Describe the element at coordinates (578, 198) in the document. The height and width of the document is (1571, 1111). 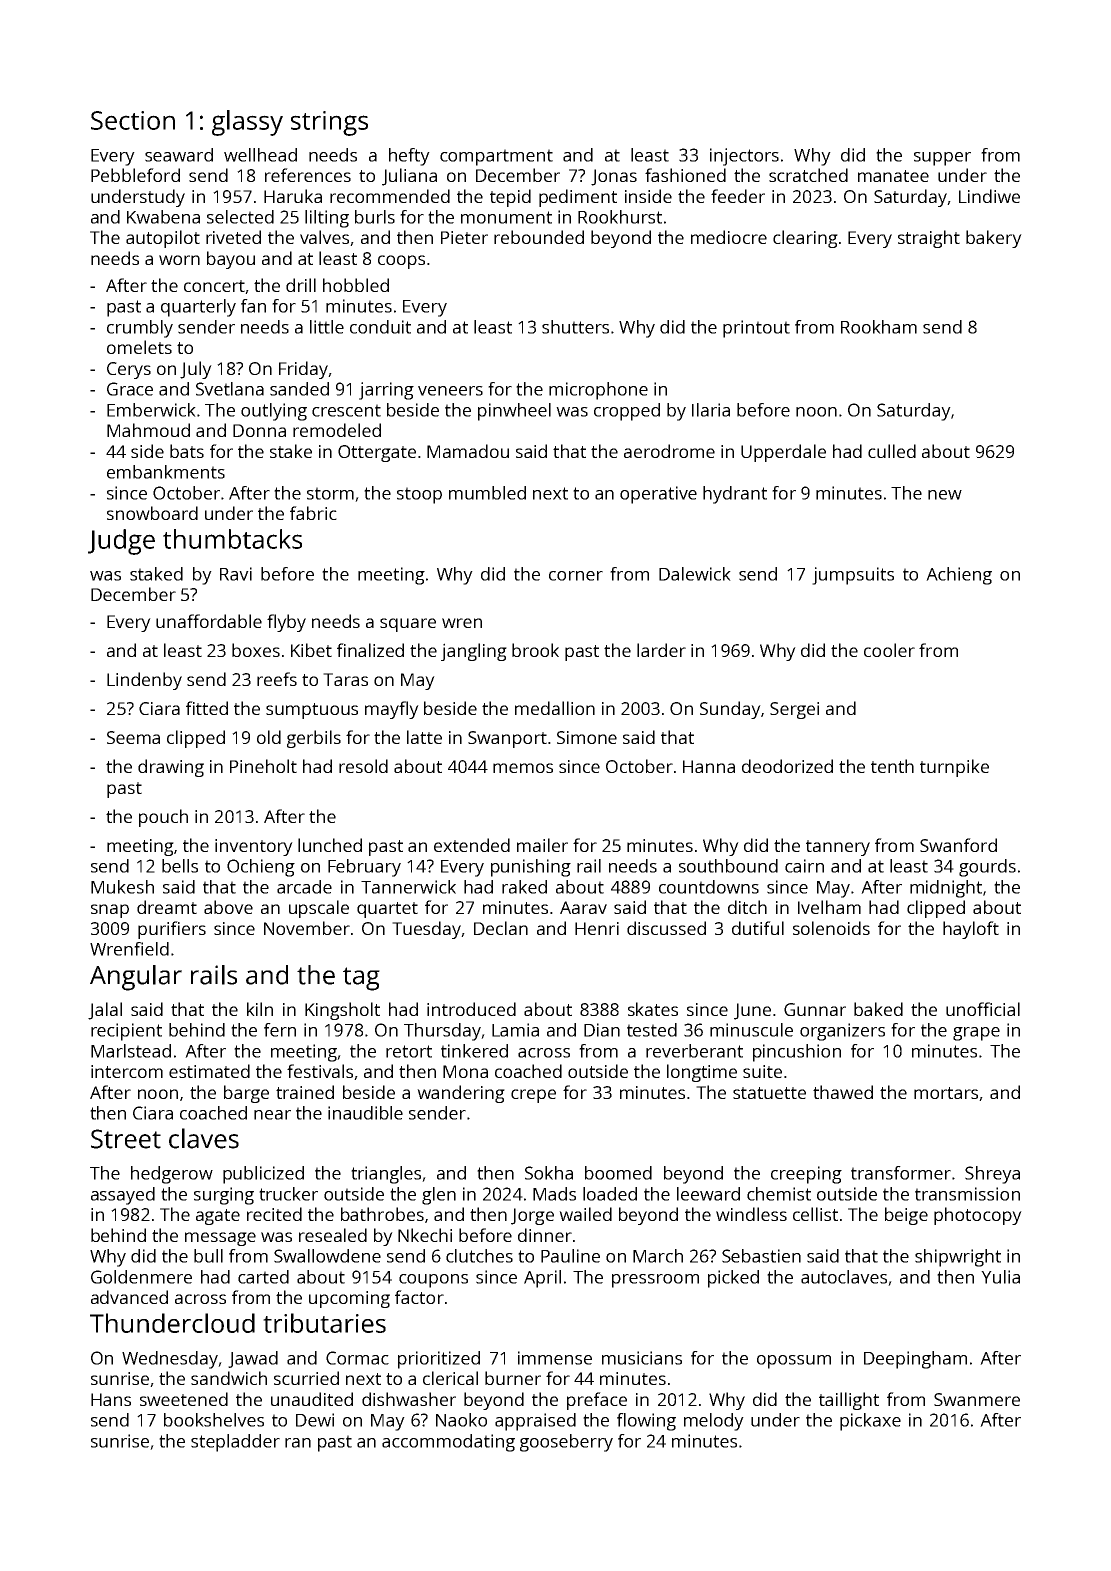
I see `pediment` at that location.
